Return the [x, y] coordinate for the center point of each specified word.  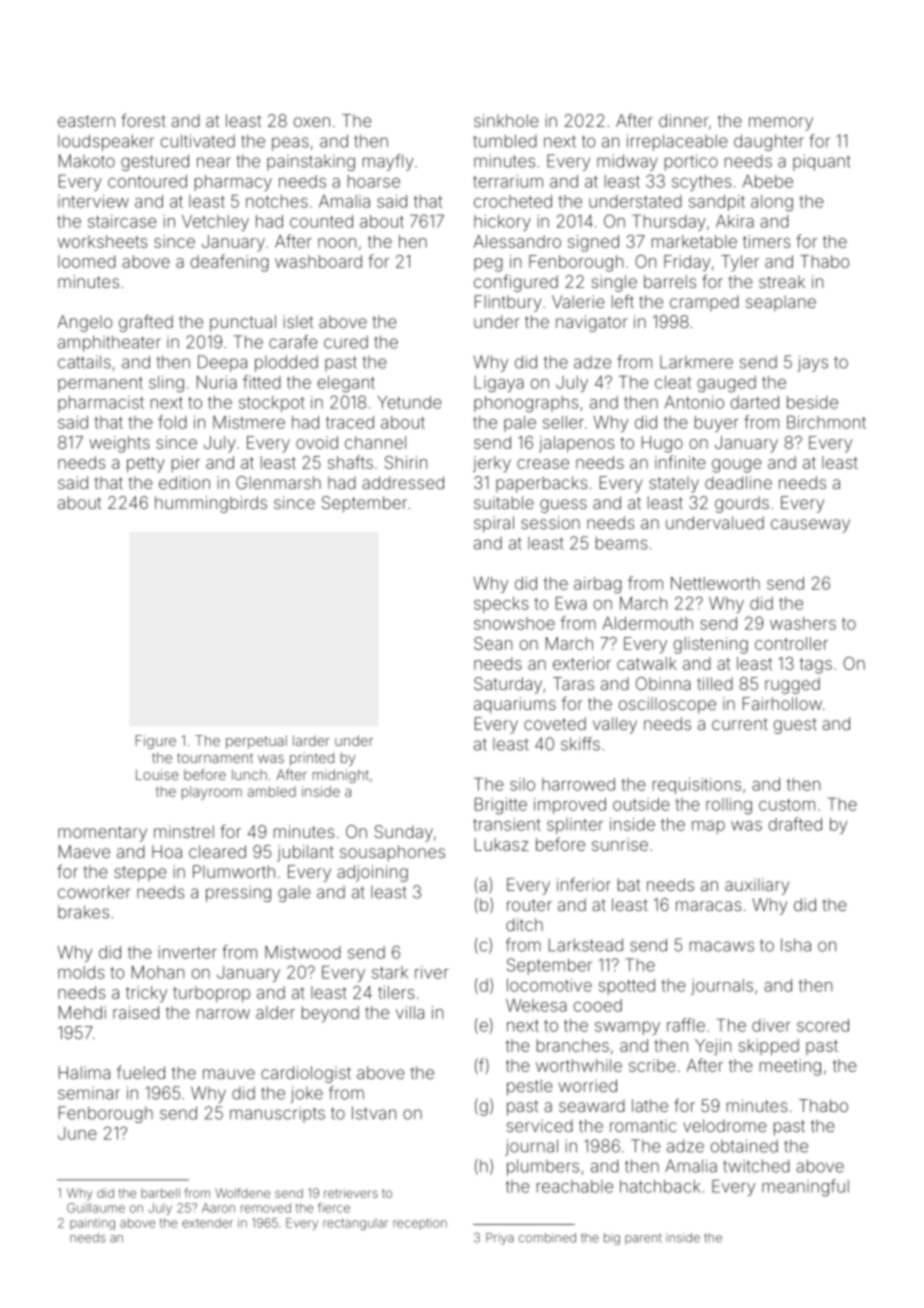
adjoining [372, 873]
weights [119, 444]
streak [782, 281]
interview [93, 201]
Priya [500, 1239]
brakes [83, 912]
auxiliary [757, 886]
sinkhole [506, 120]
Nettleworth [715, 583]
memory [781, 124]
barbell [160, 1193]
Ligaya [499, 384]
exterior [582, 663]
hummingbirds [211, 504]
